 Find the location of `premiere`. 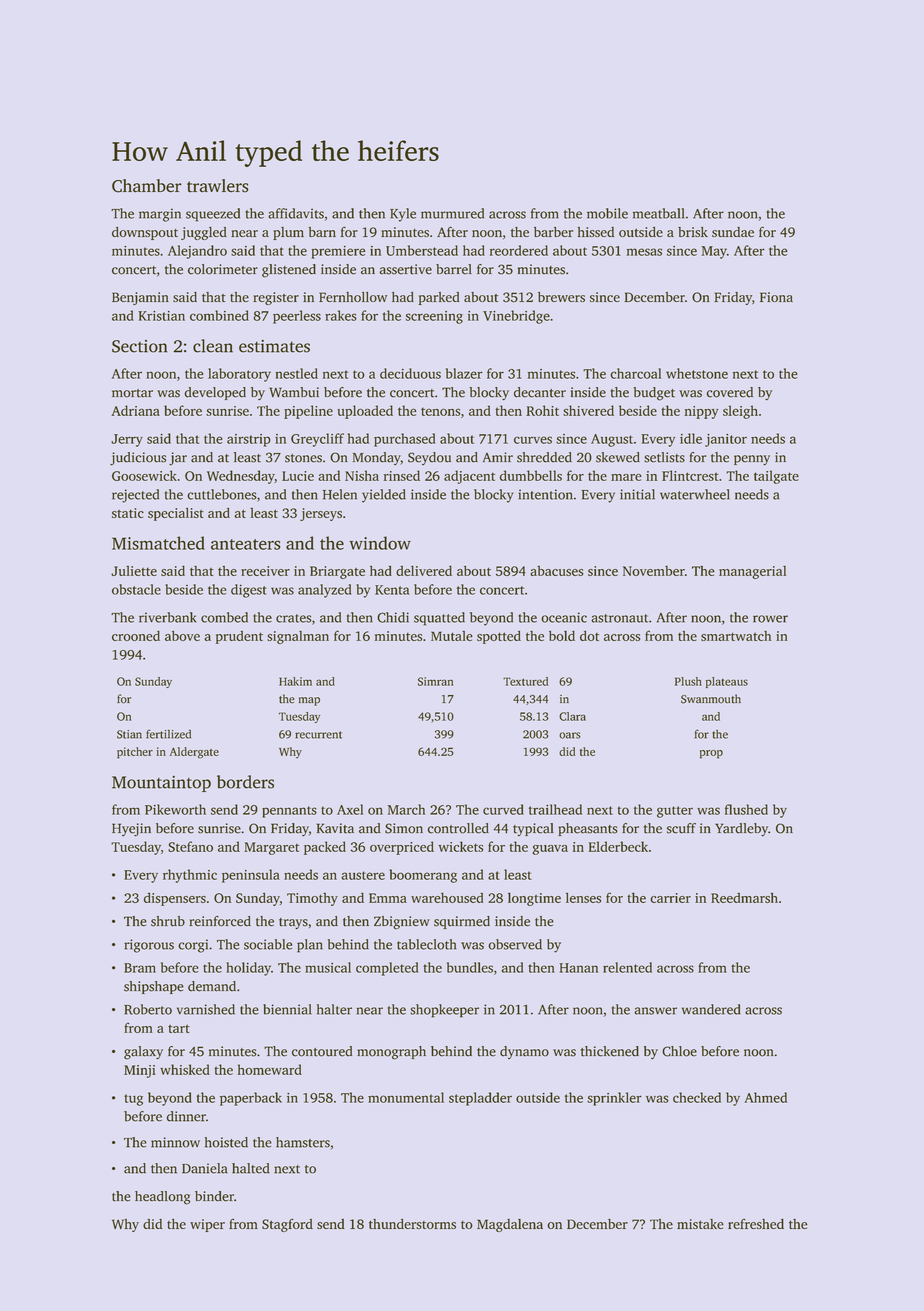

premiere is located at coordinates (338, 252).
